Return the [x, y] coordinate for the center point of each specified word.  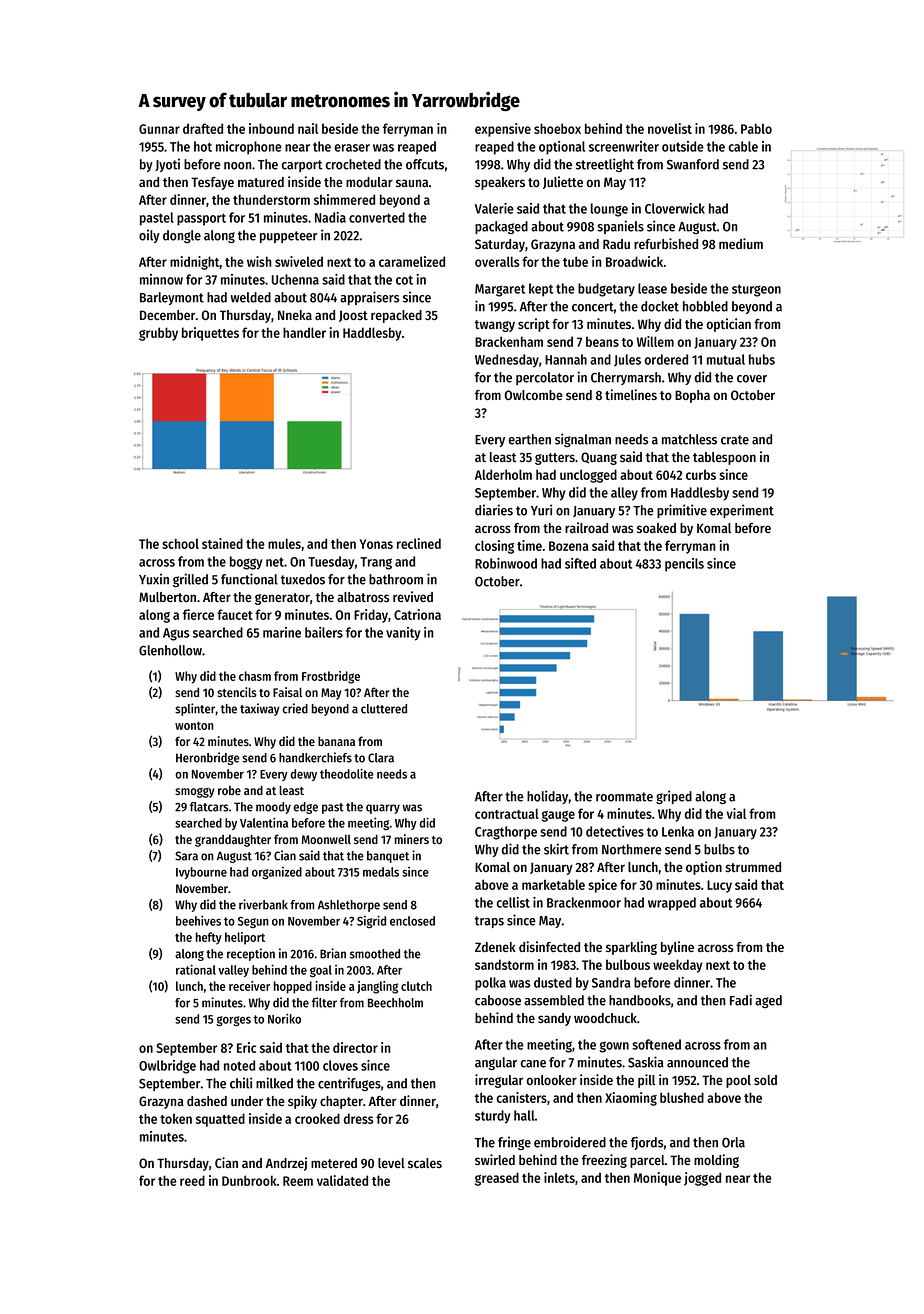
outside [683, 146]
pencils [684, 565]
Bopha [692, 396]
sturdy [492, 1117]
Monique [657, 1179]
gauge [558, 816]
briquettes [210, 334]
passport [201, 219]
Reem [298, 1181]
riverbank [263, 904]
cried [295, 708]
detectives [615, 831]
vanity [403, 634]
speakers [500, 183]
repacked [396, 316]
